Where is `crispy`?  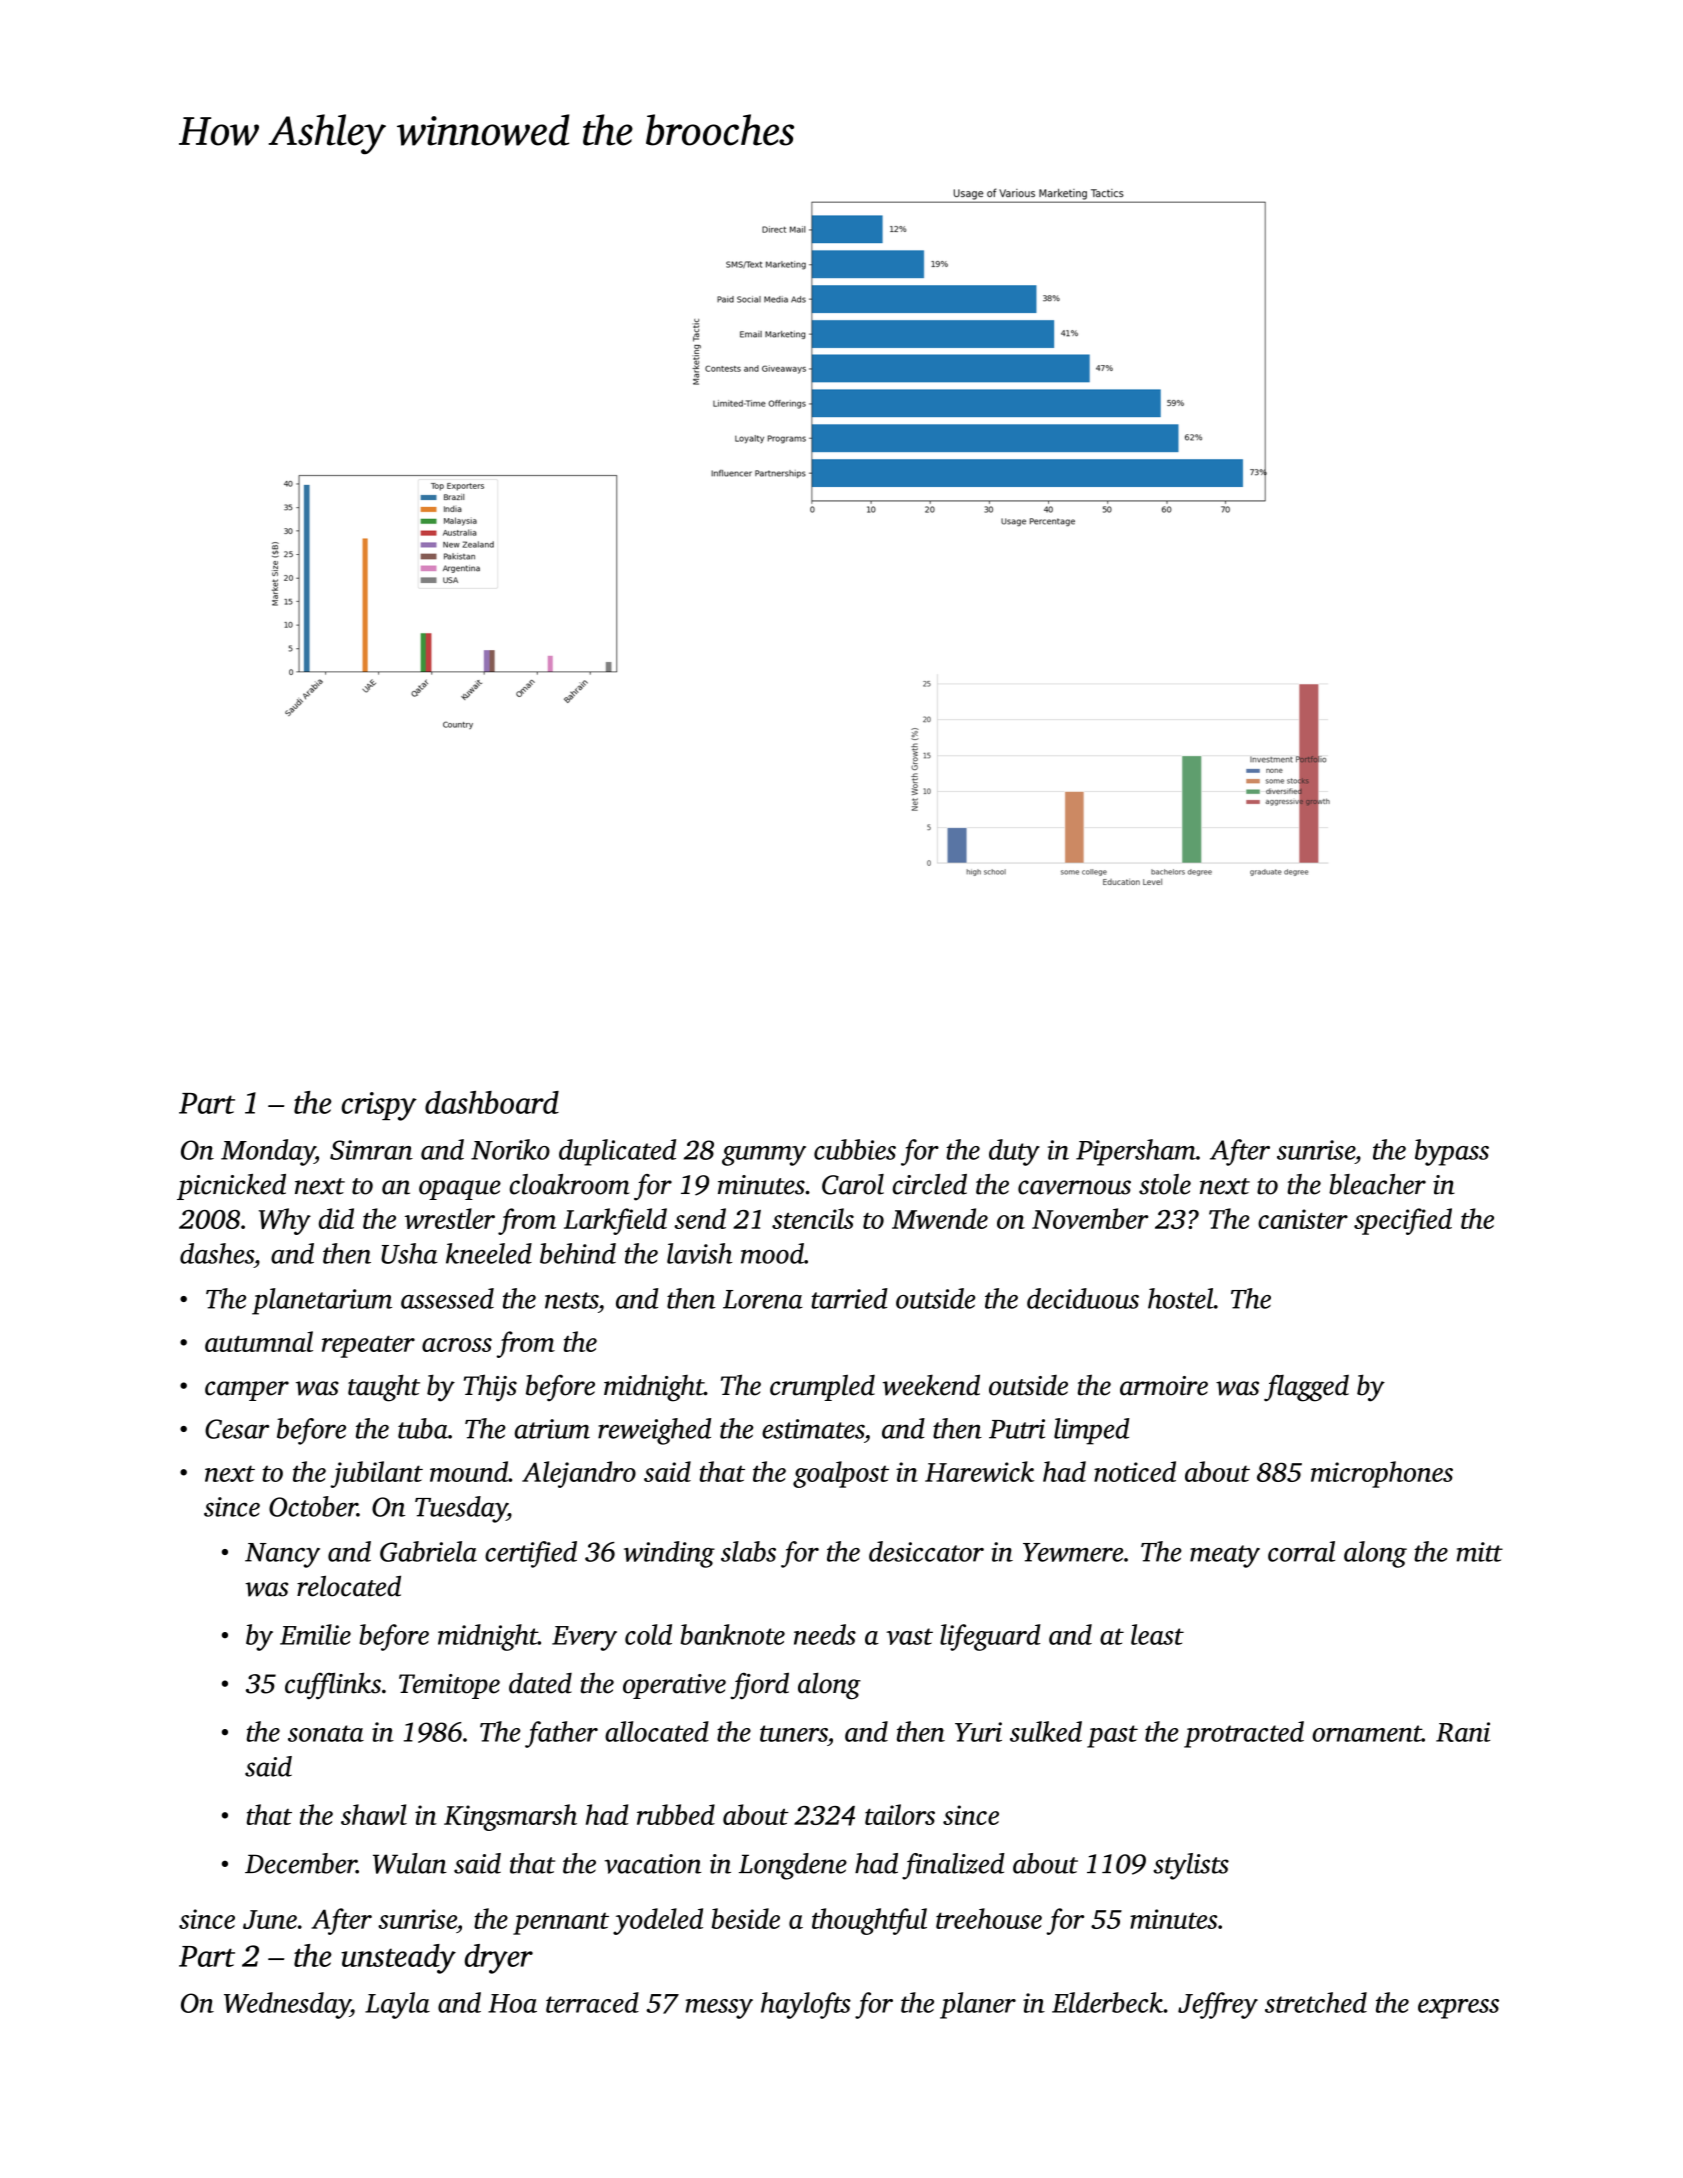 crispy is located at coordinates (379, 1106).
